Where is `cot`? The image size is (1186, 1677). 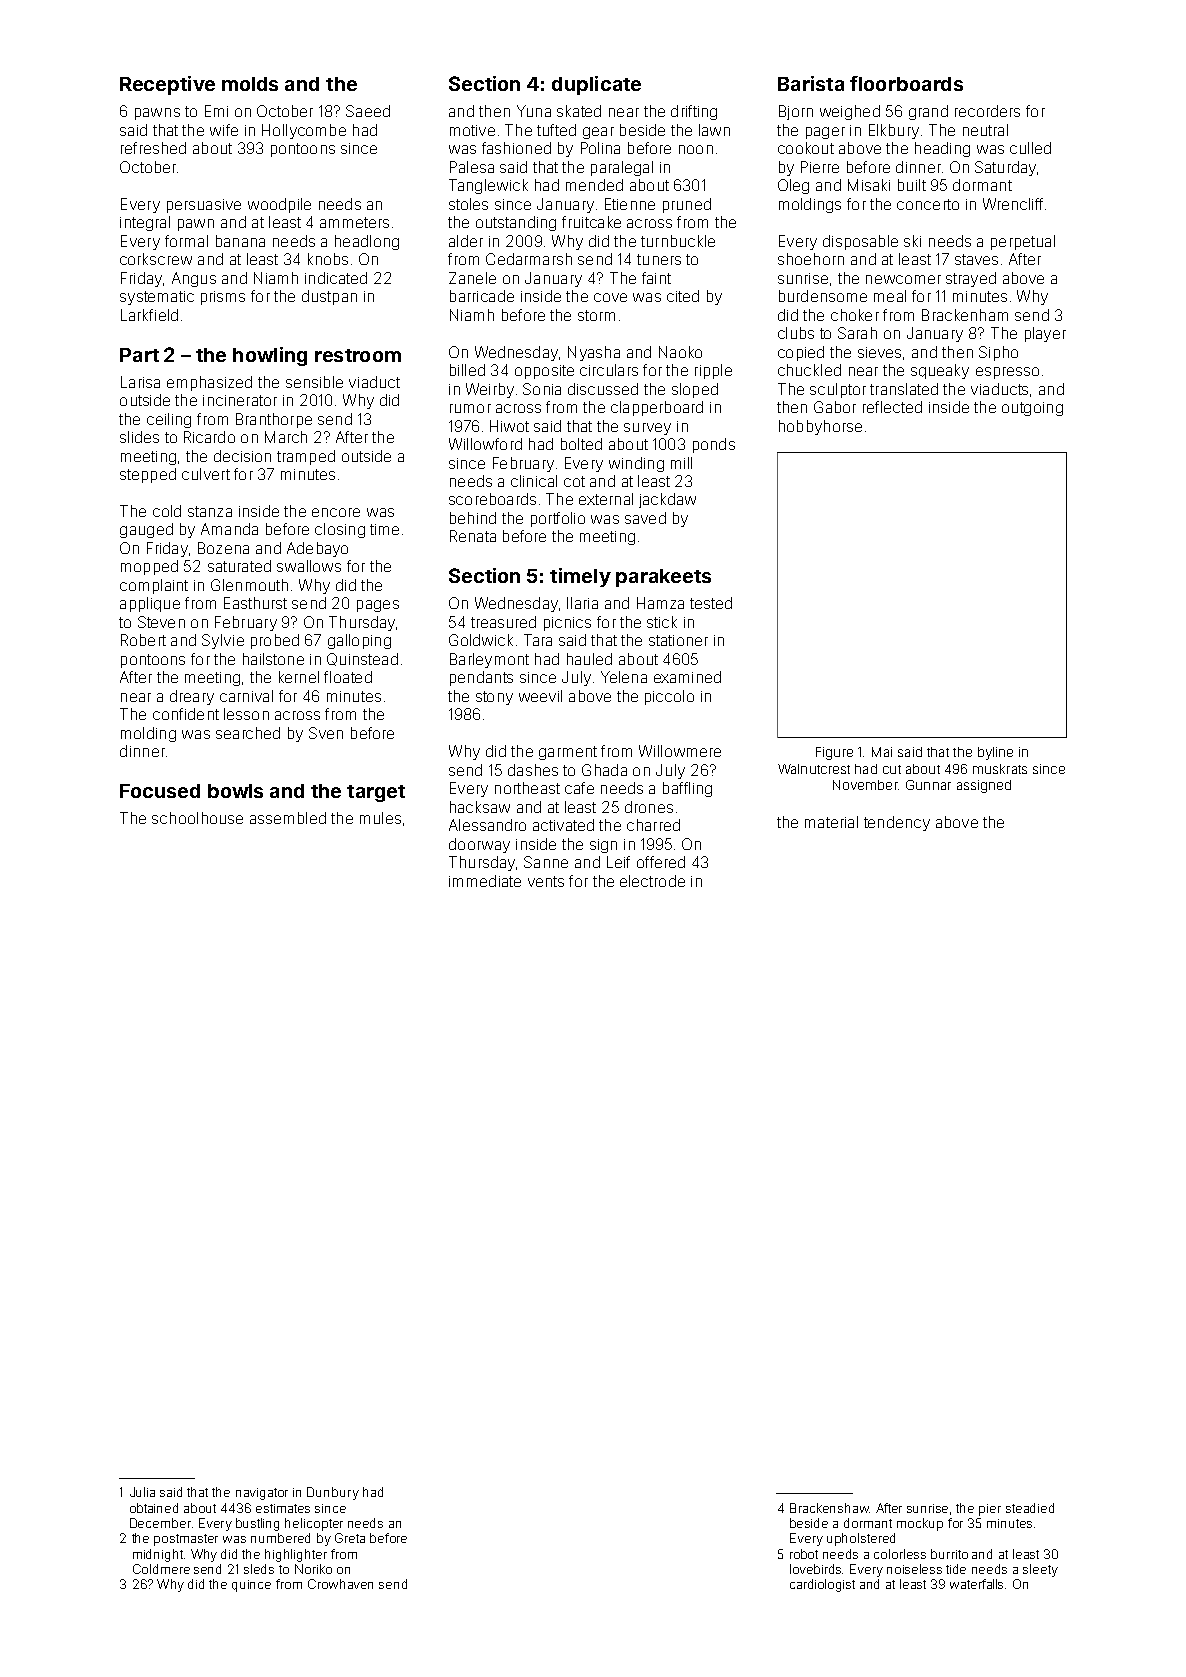 cot is located at coordinates (574, 481).
